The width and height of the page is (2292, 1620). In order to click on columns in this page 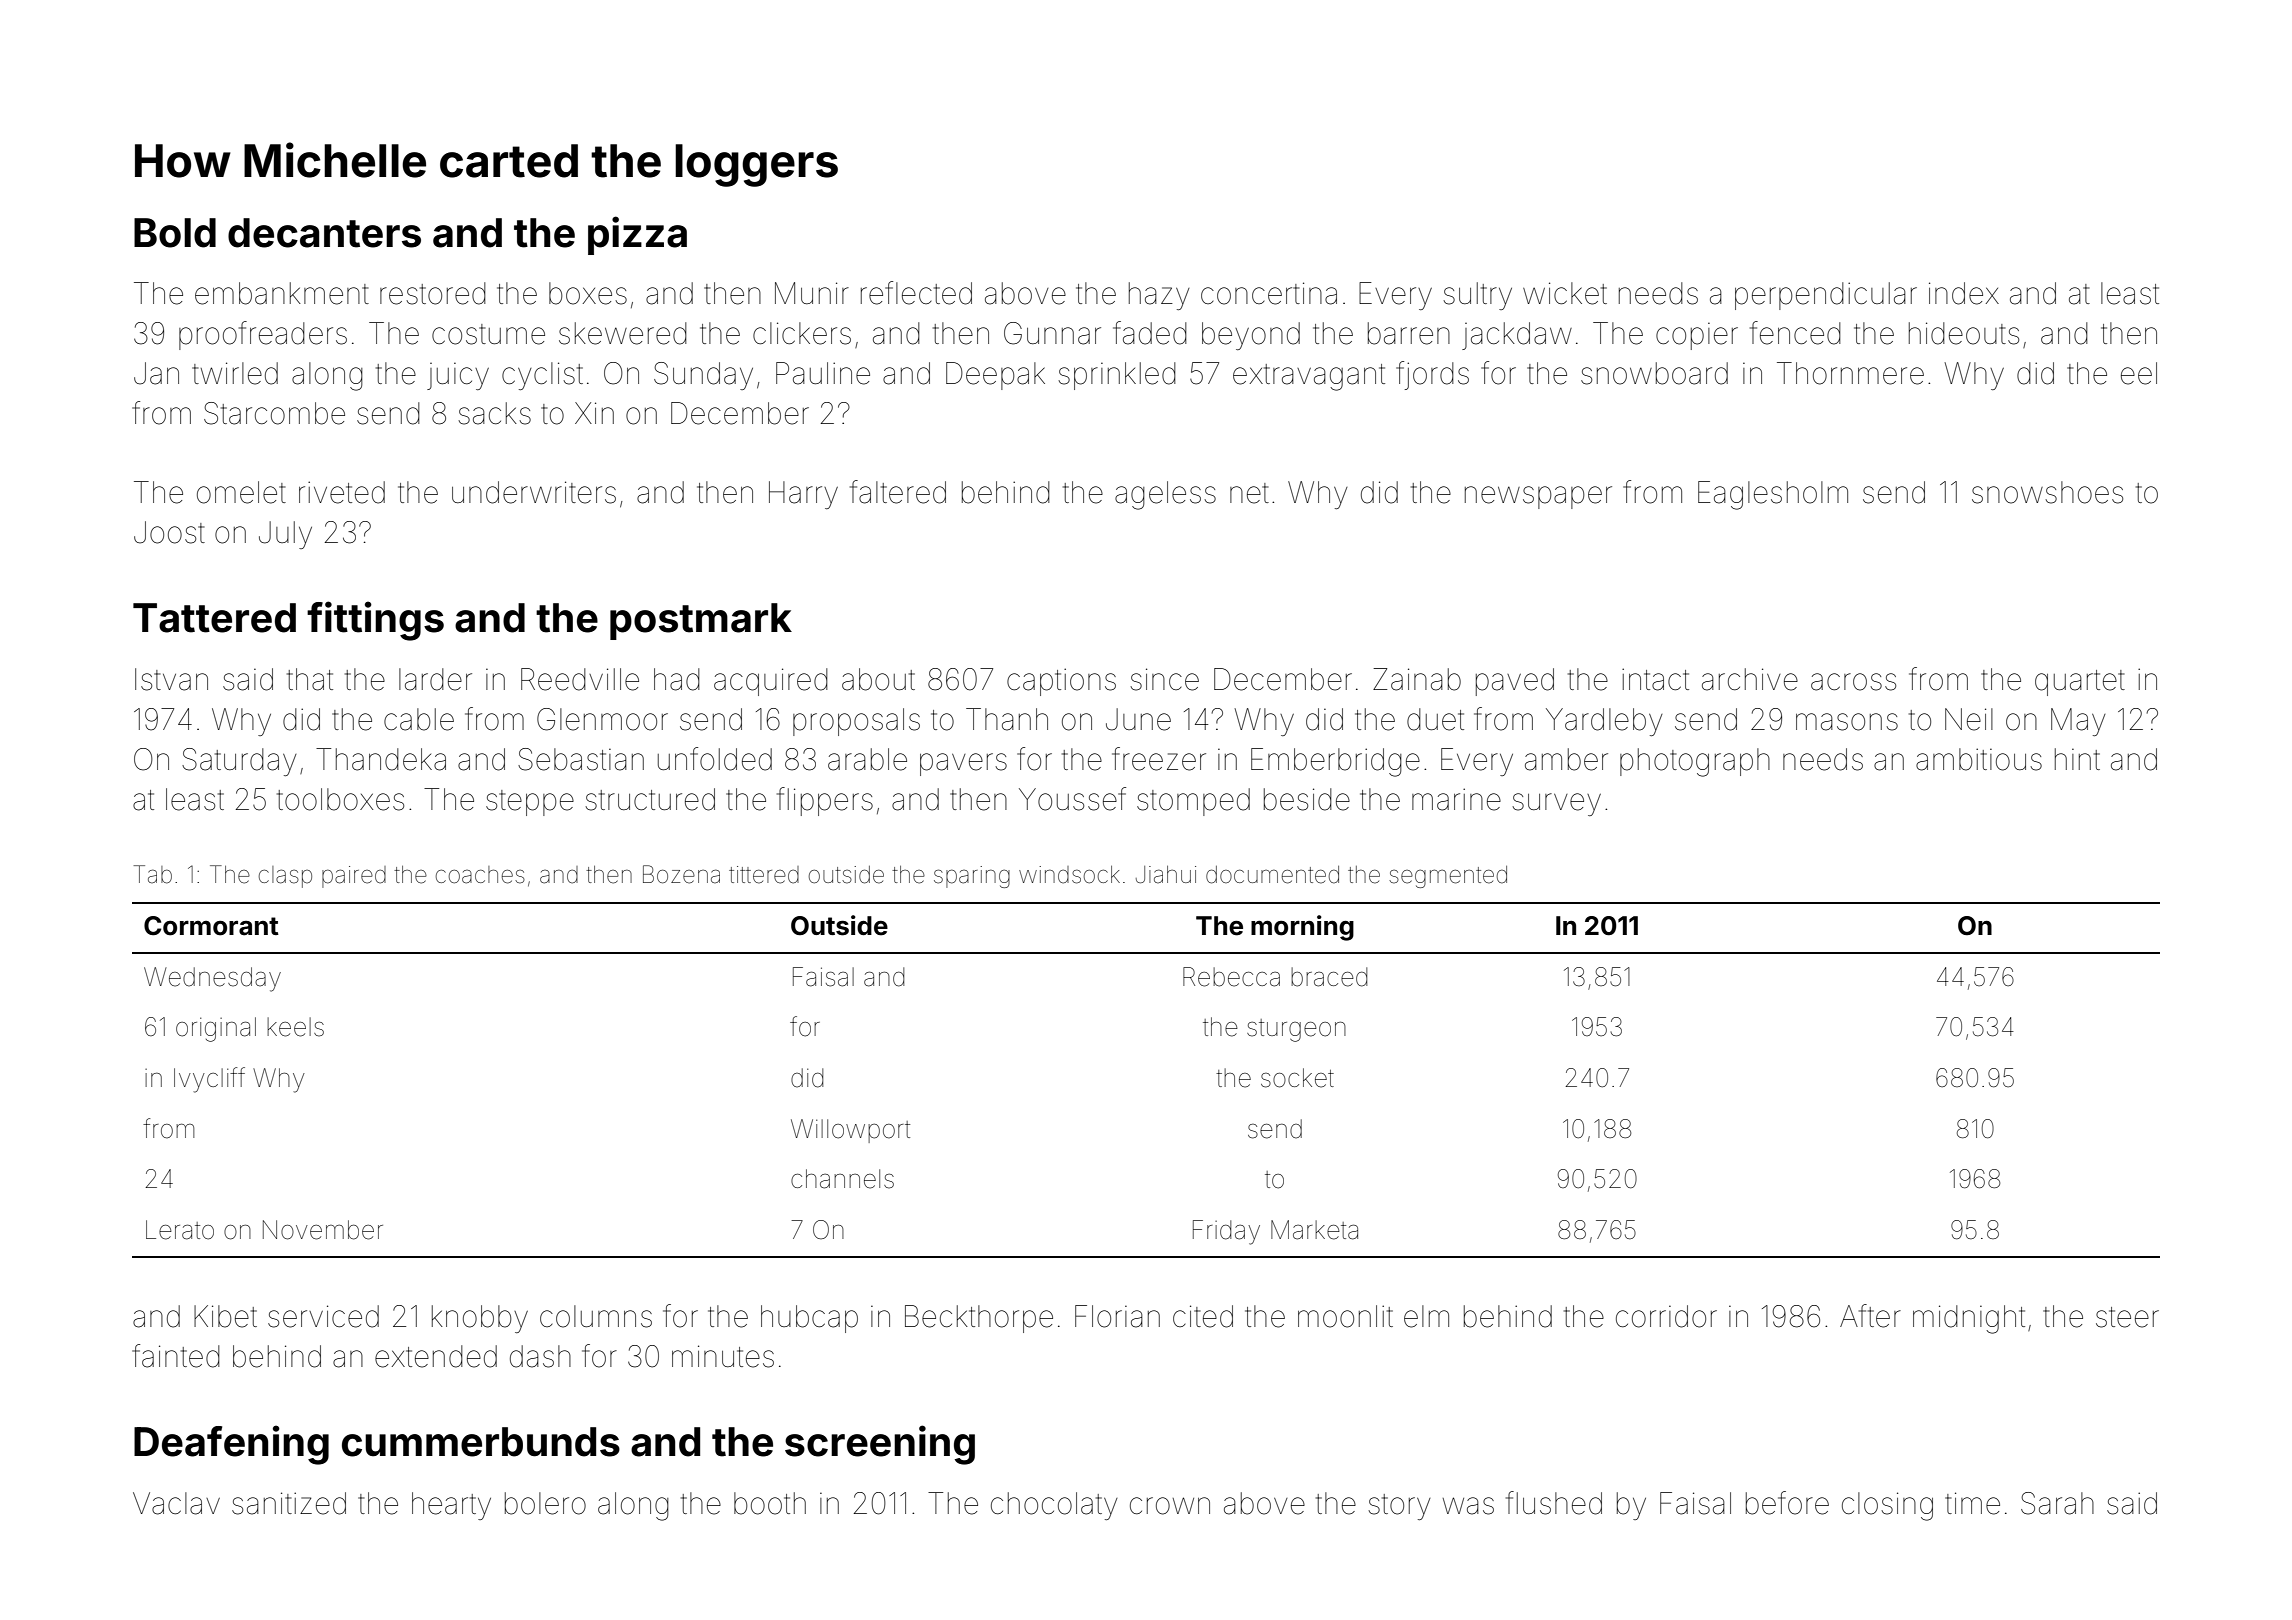, I will do `click(596, 1316)`.
